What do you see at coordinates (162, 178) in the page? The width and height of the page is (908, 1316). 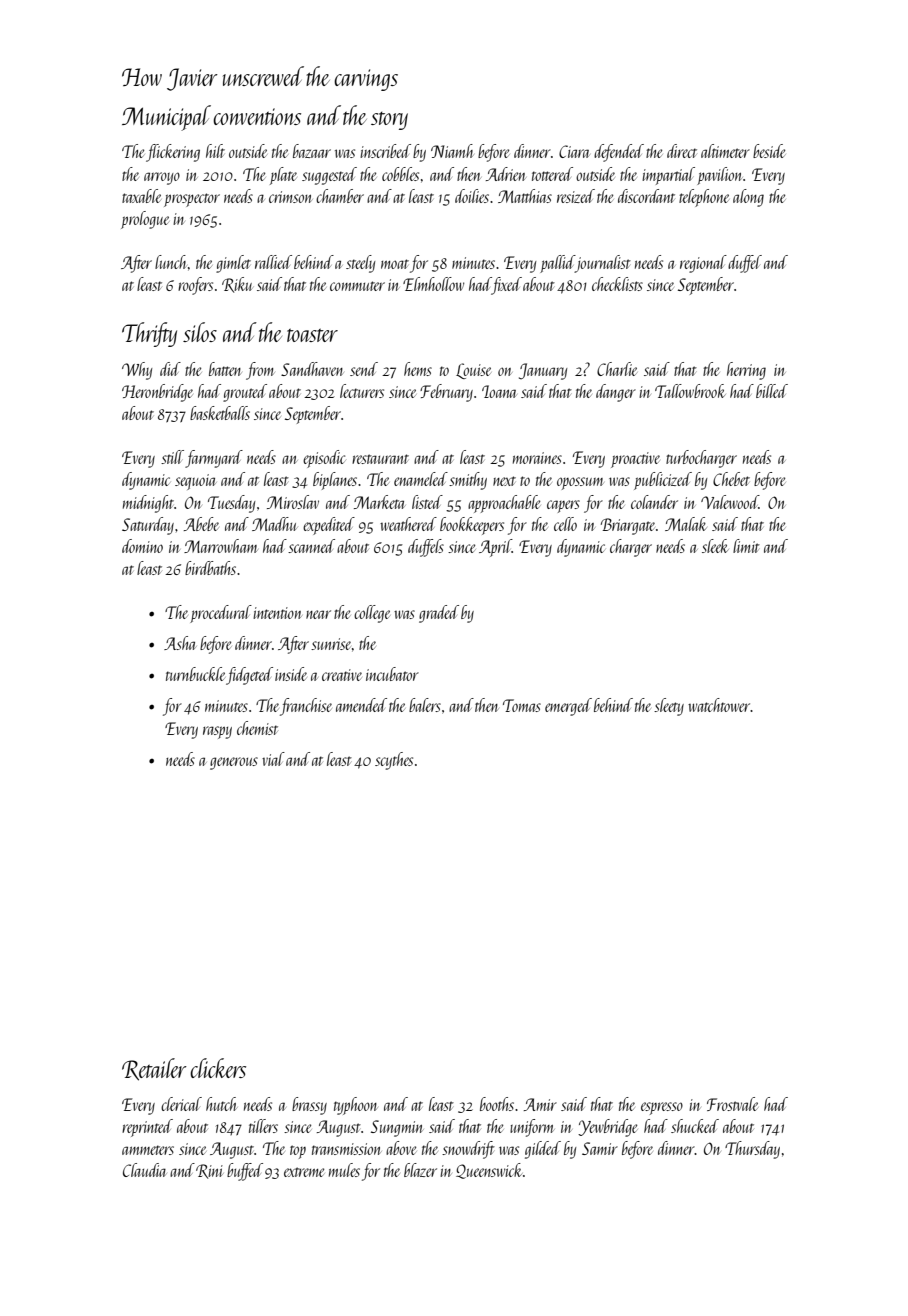 I see `arroyo` at bounding box center [162, 178].
